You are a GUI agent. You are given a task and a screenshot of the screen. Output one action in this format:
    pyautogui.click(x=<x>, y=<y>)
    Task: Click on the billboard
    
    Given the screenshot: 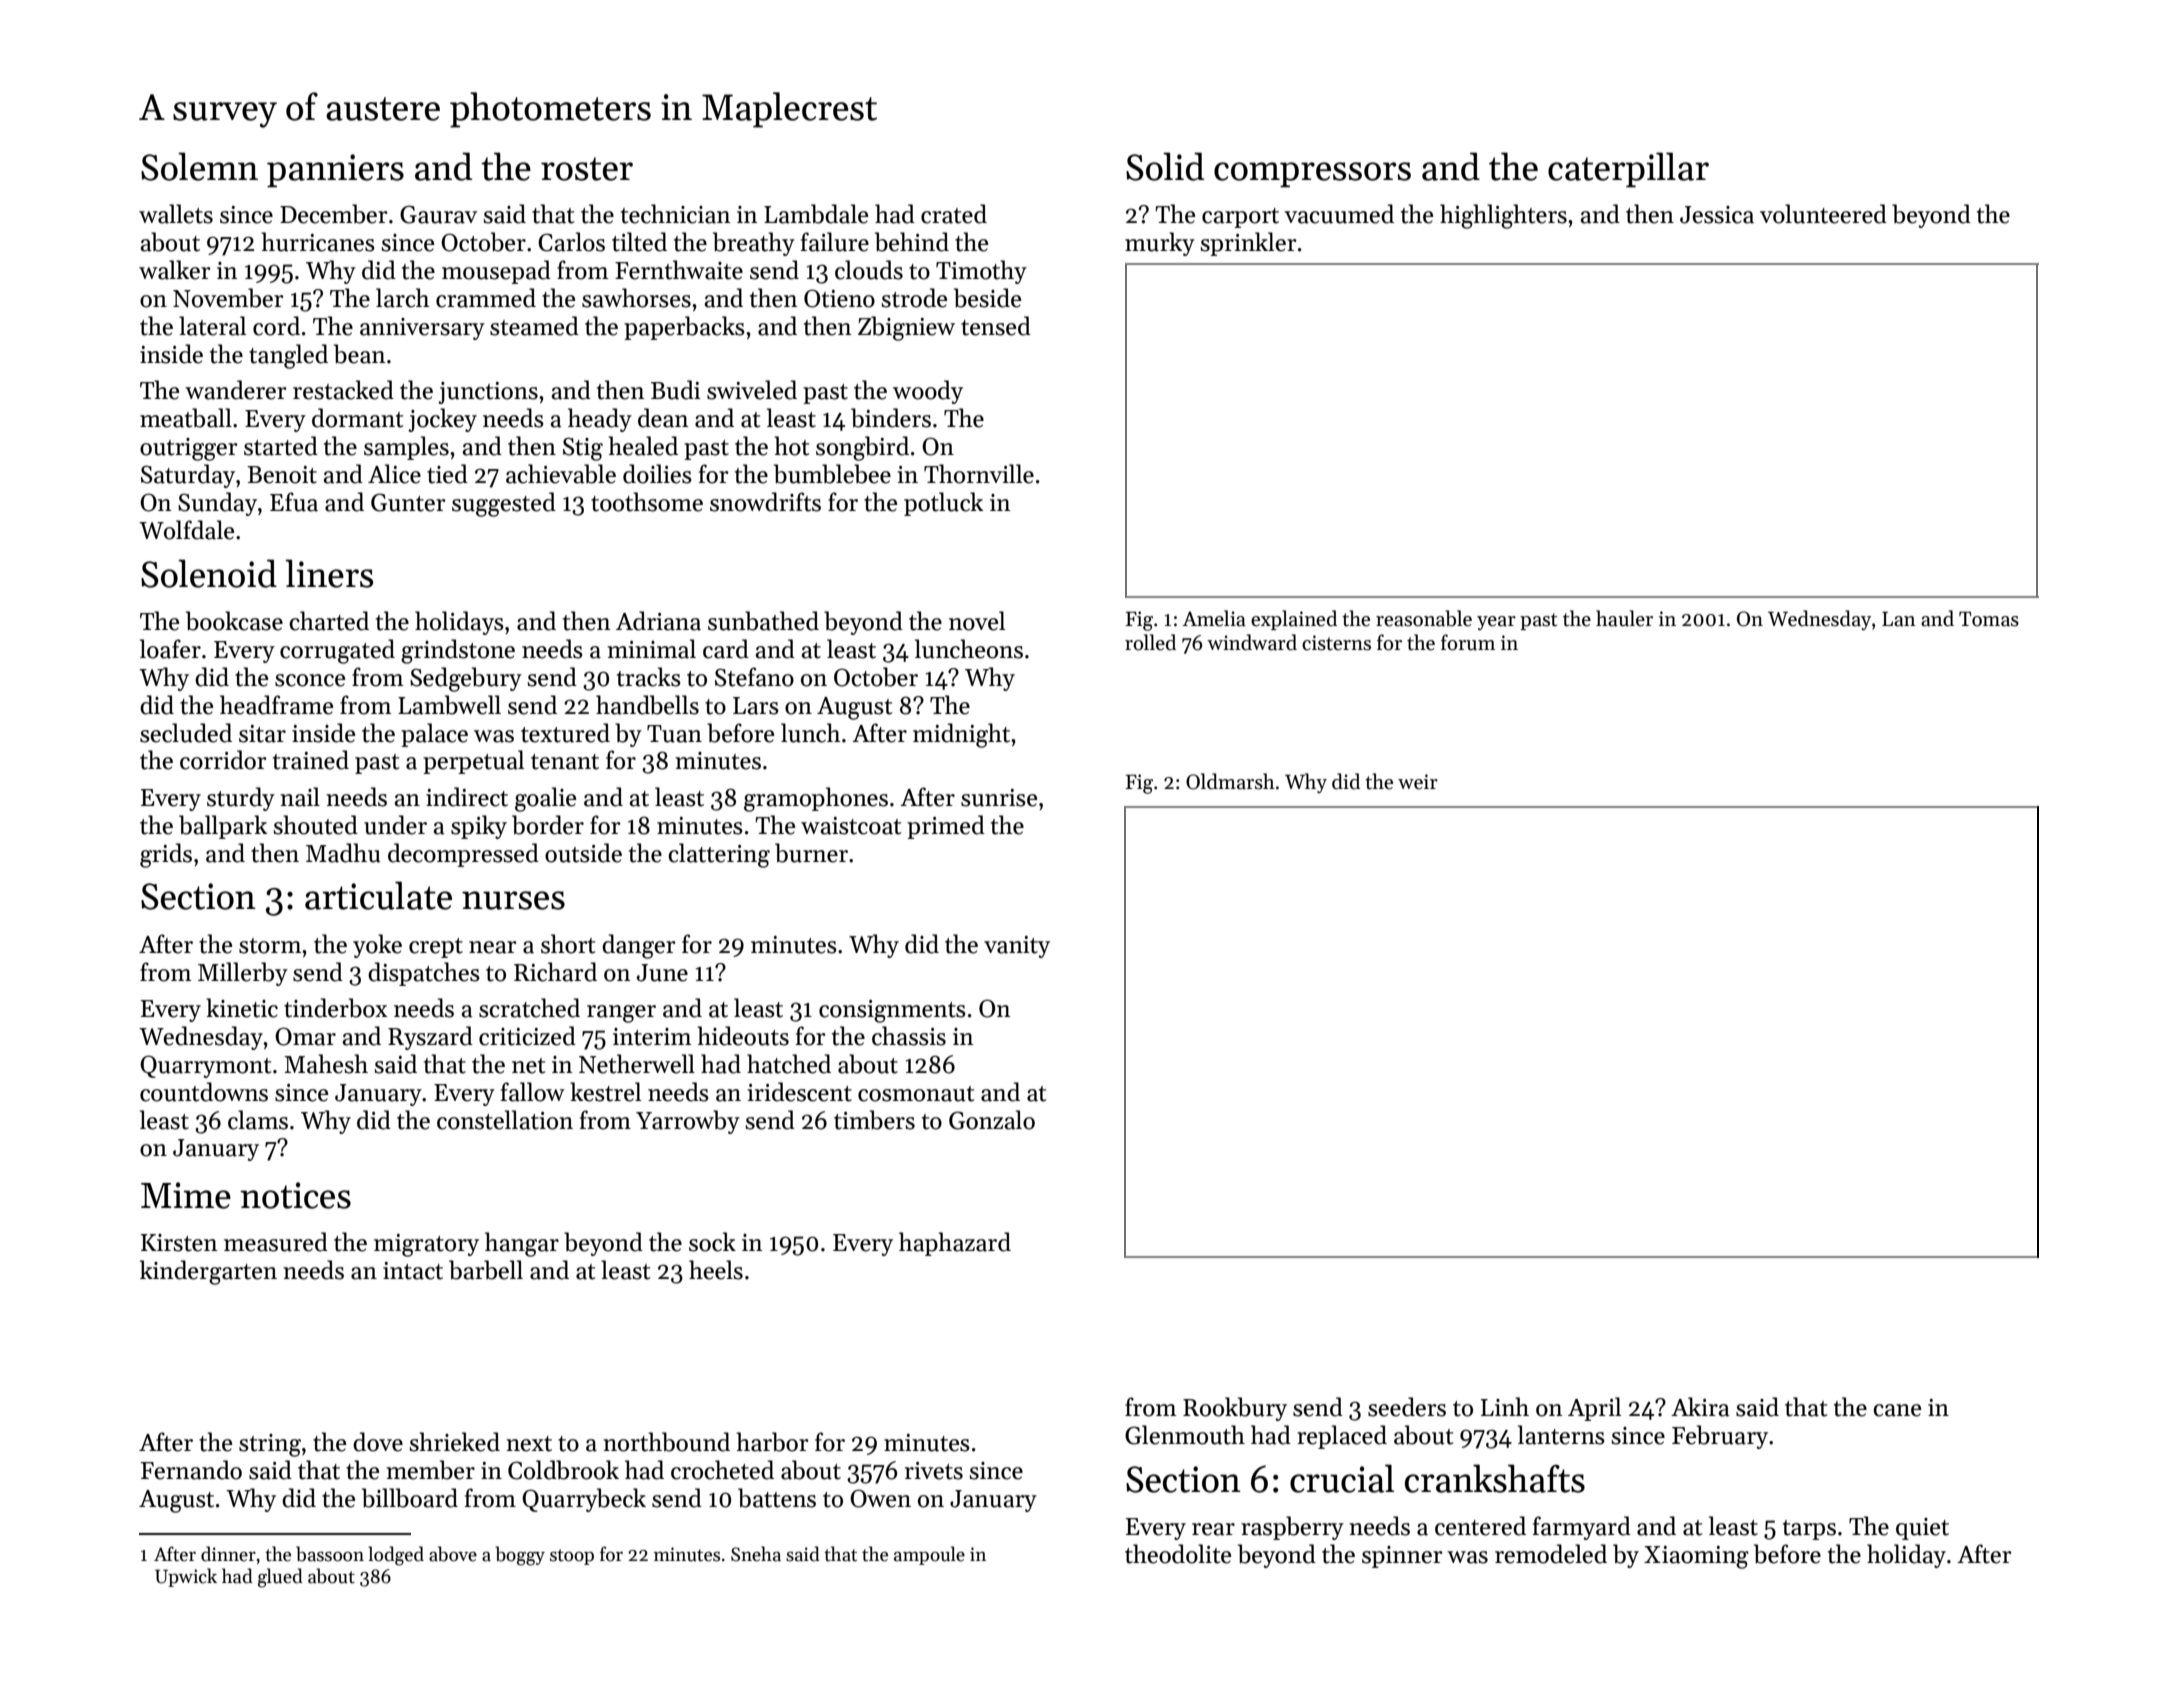 What is the action you would take?
    pyautogui.click(x=410, y=1498)
